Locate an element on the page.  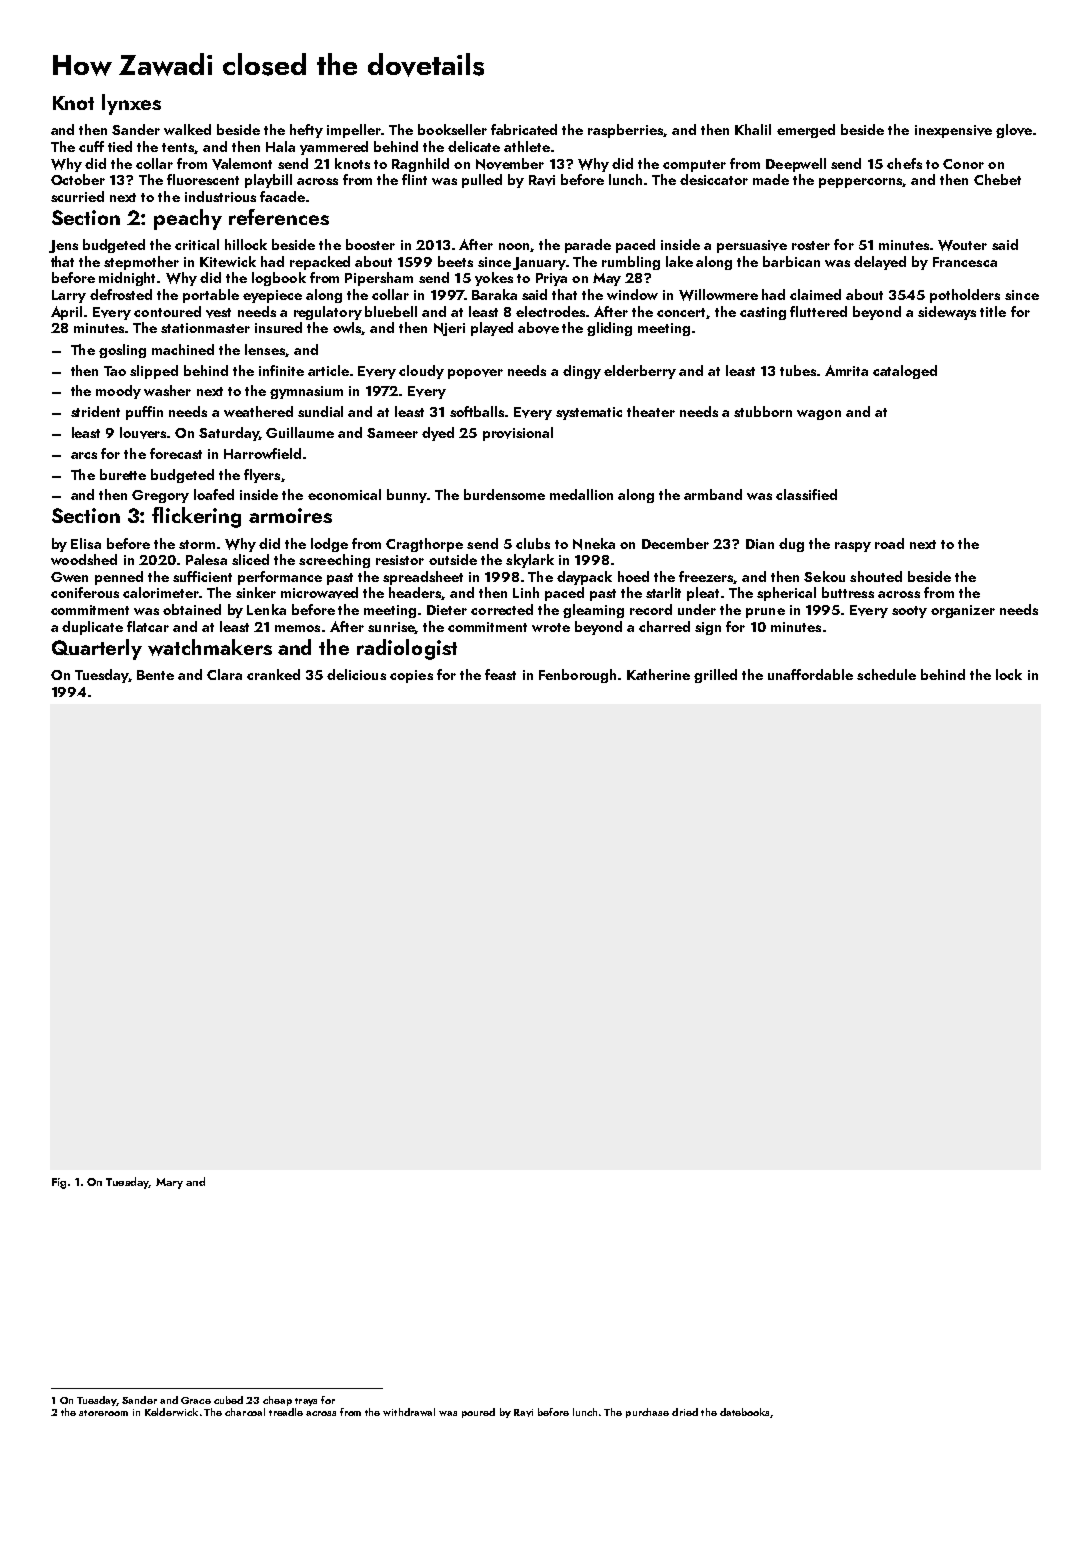
raspy is located at coordinates (853, 547).
